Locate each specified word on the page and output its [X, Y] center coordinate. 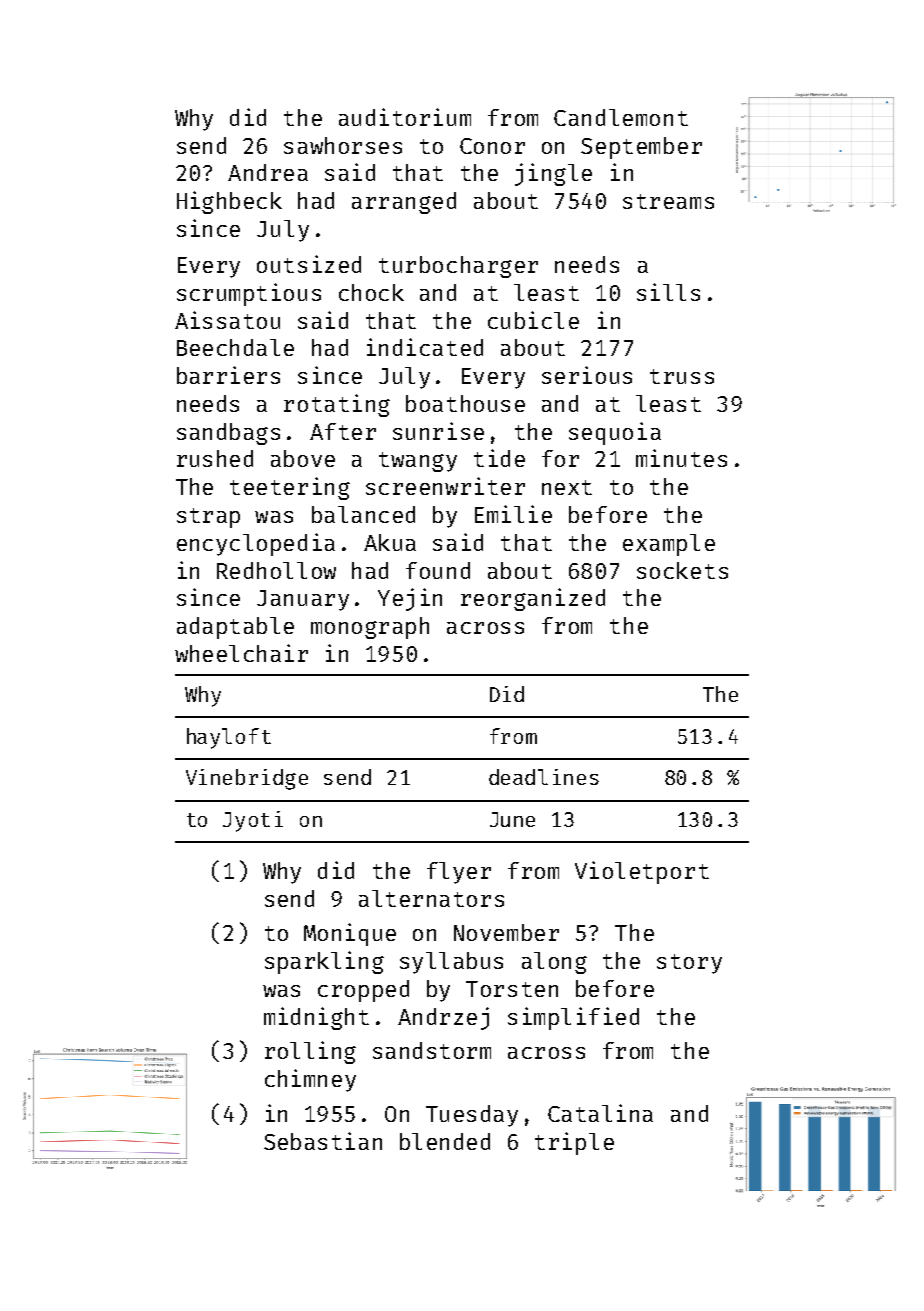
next [567, 487]
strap [208, 518]
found [438, 570]
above [303, 458]
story [689, 964]
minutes [681, 458]
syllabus [451, 963]
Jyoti [253, 821]
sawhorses [343, 145]
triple [574, 1143]
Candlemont [621, 117]
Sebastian [323, 1141]
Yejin [410, 599]
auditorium [405, 117]
